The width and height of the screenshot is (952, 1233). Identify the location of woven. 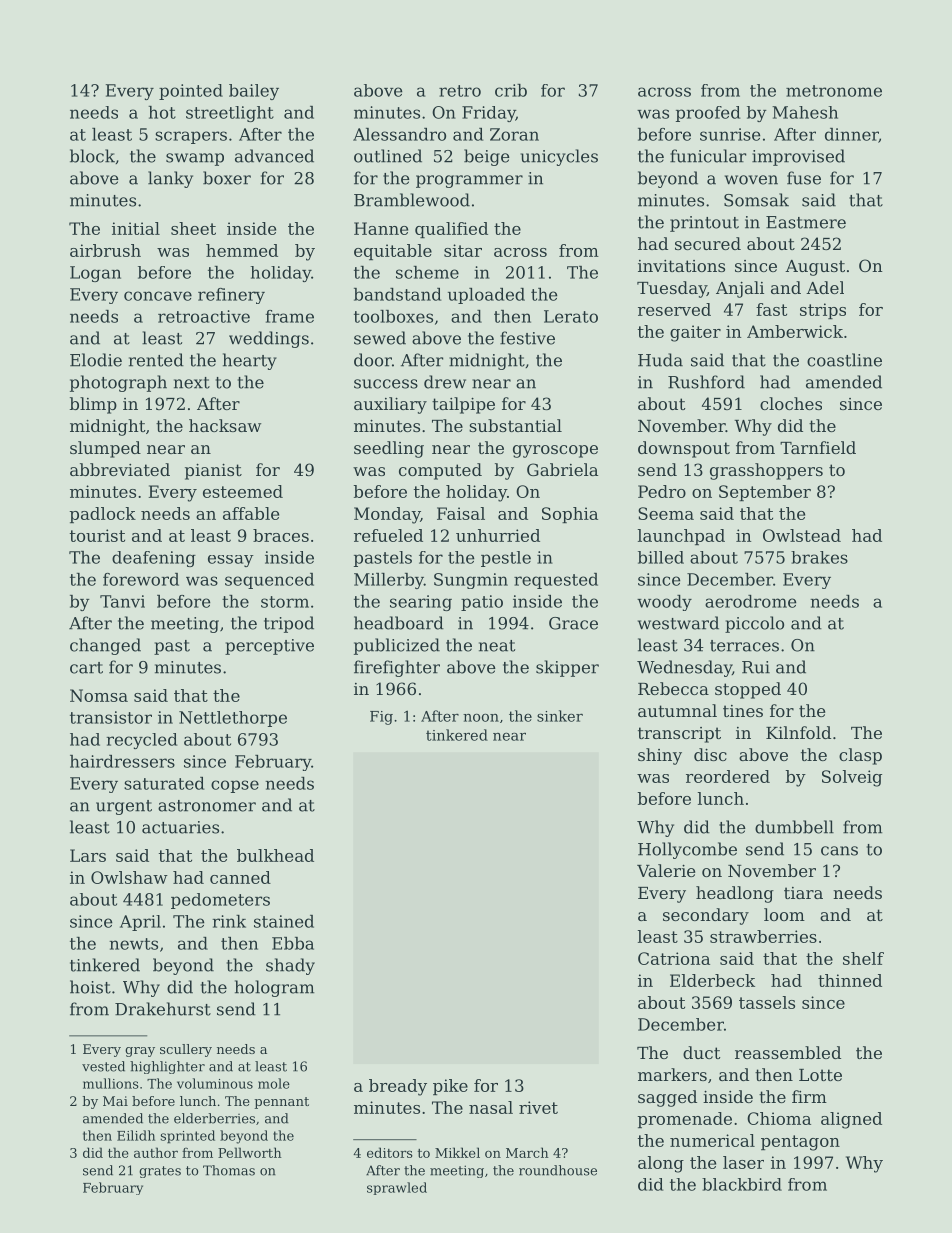
(751, 180).
